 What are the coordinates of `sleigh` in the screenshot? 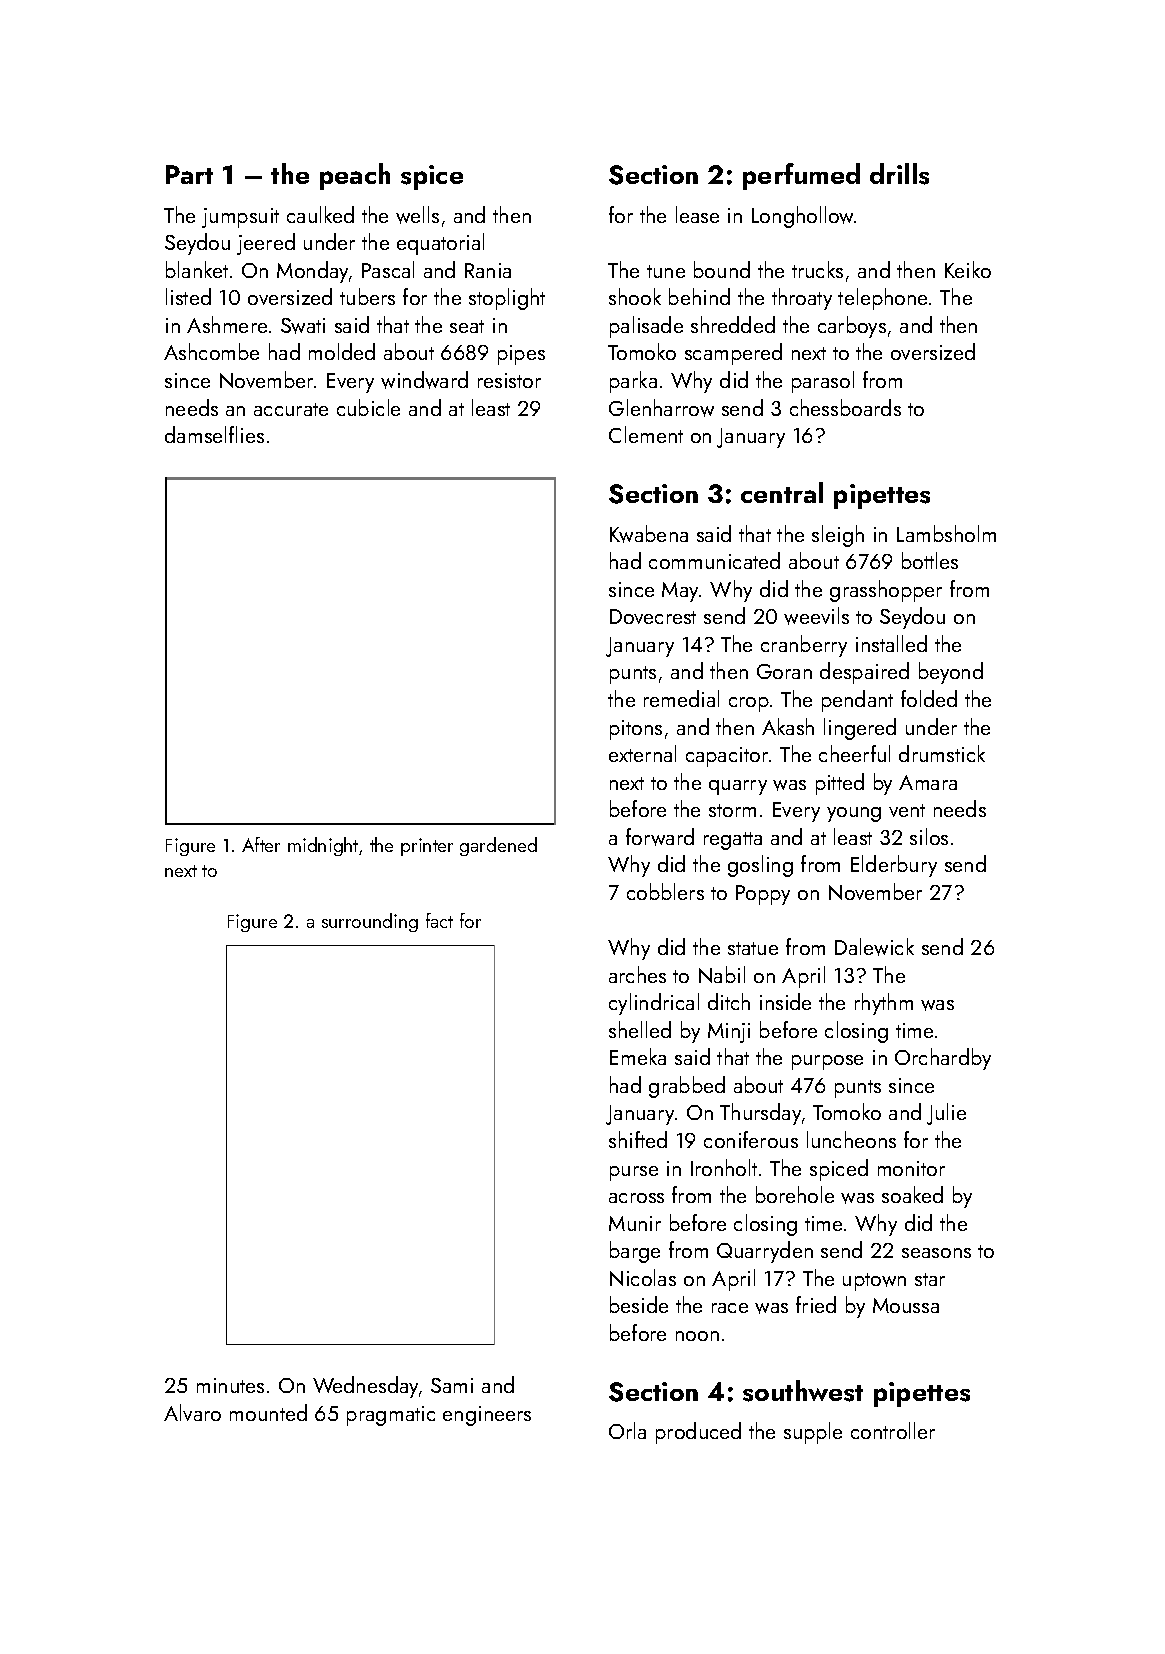 It's located at (838, 536).
